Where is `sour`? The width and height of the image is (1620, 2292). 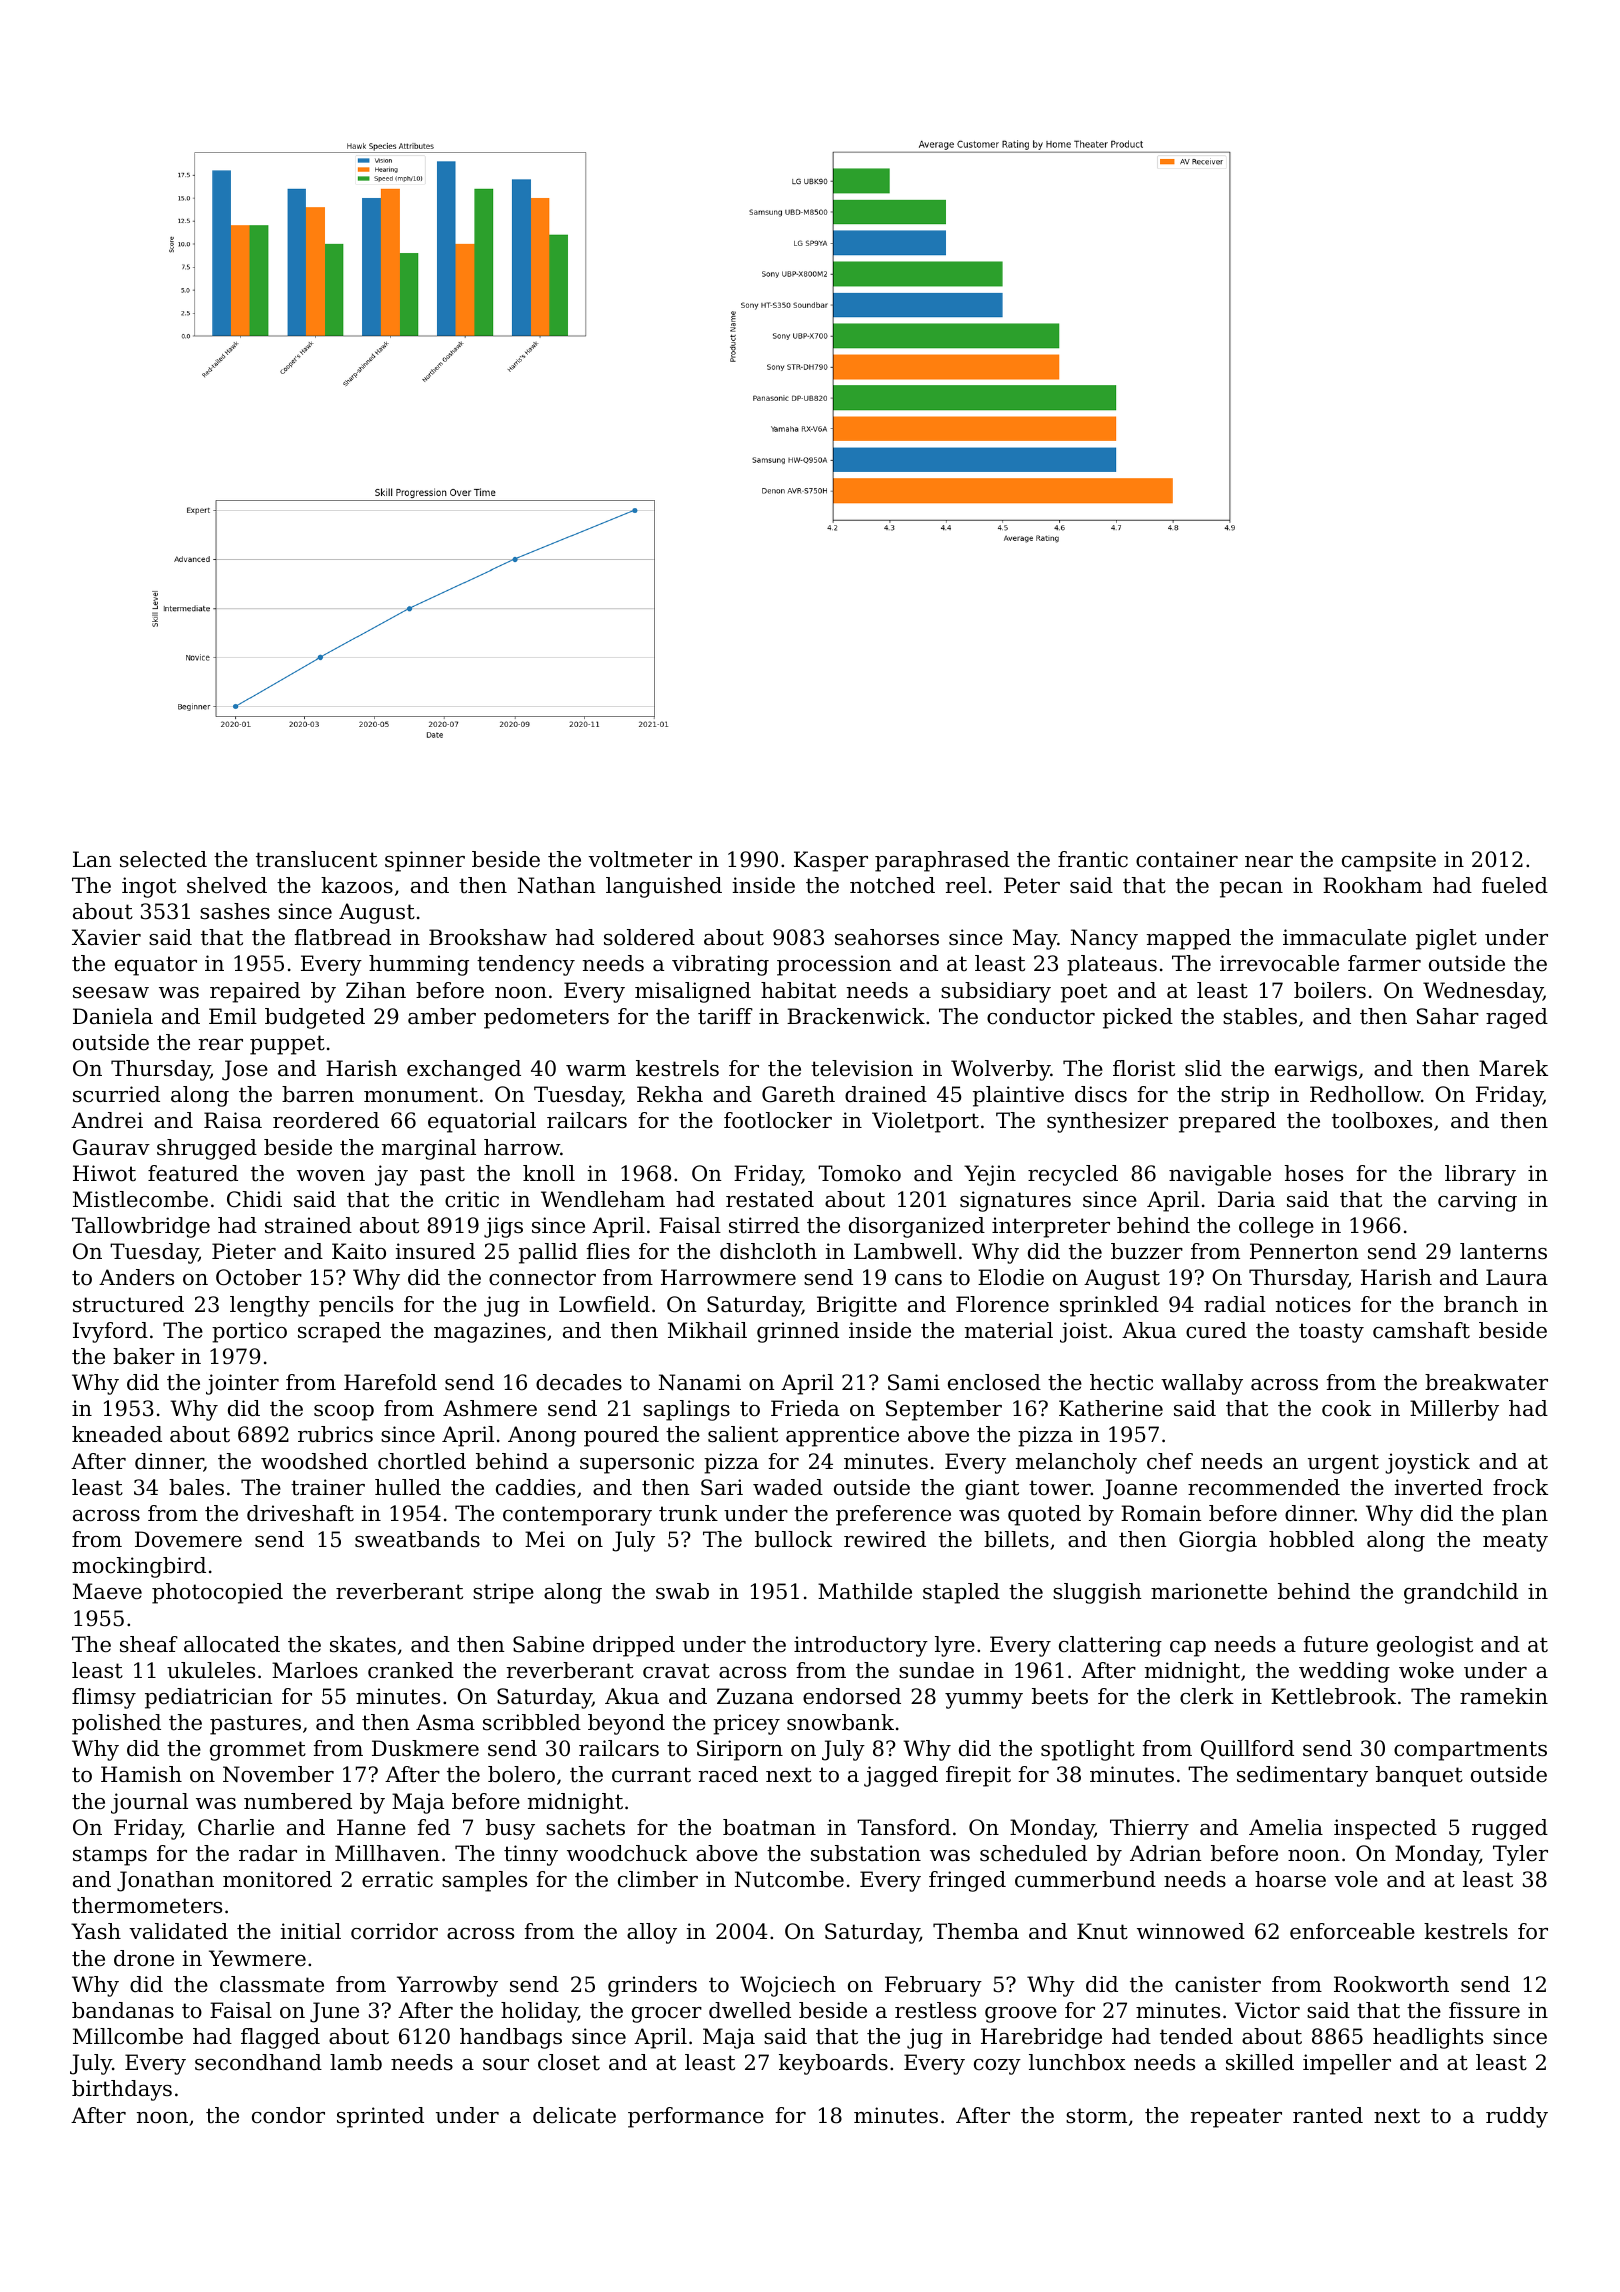 sour is located at coordinates (506, 2065).
